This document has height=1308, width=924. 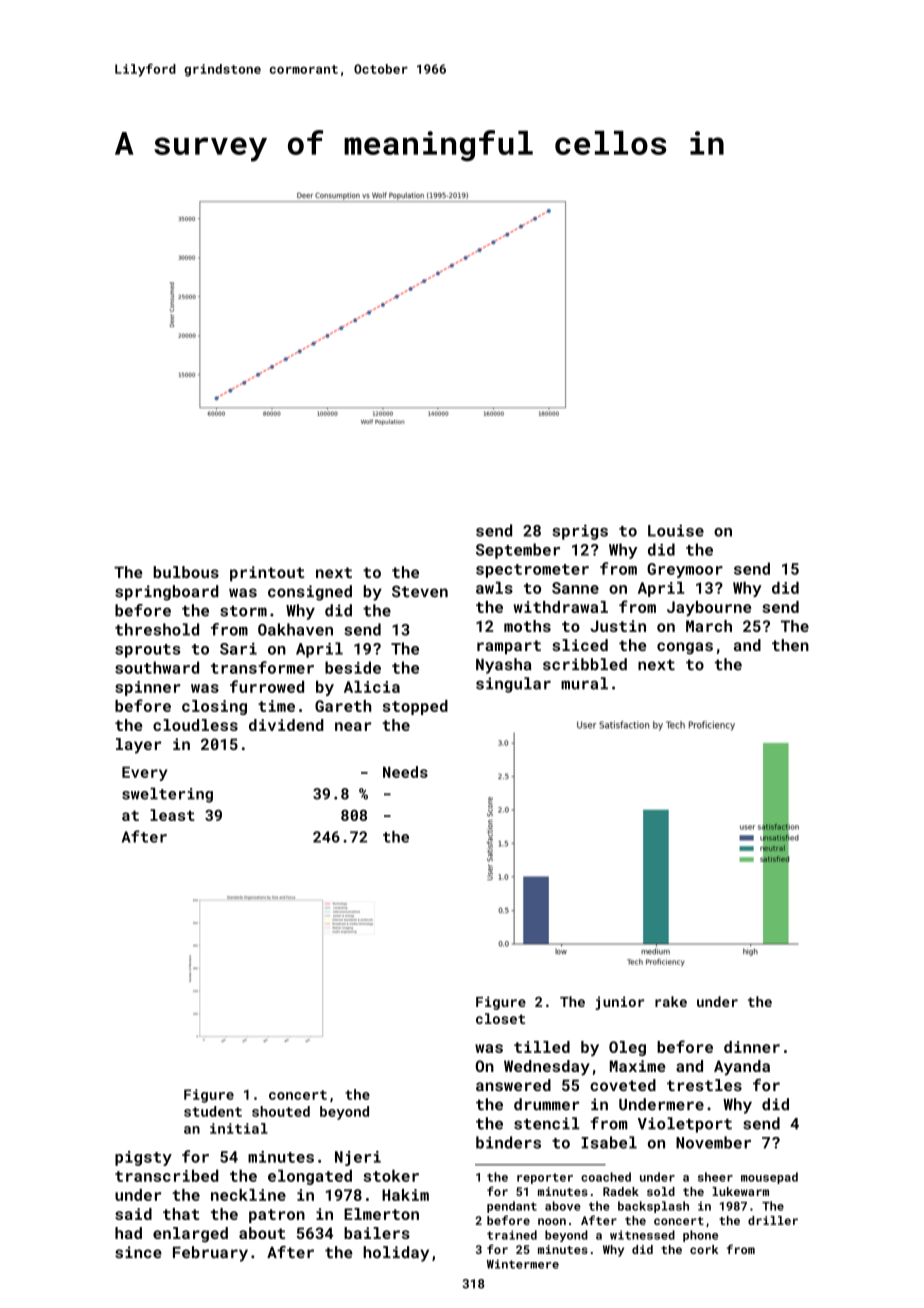 What do you see at coordinates (138, 1252) in the document?
I see `since` at bounding box center [138, 1252].
